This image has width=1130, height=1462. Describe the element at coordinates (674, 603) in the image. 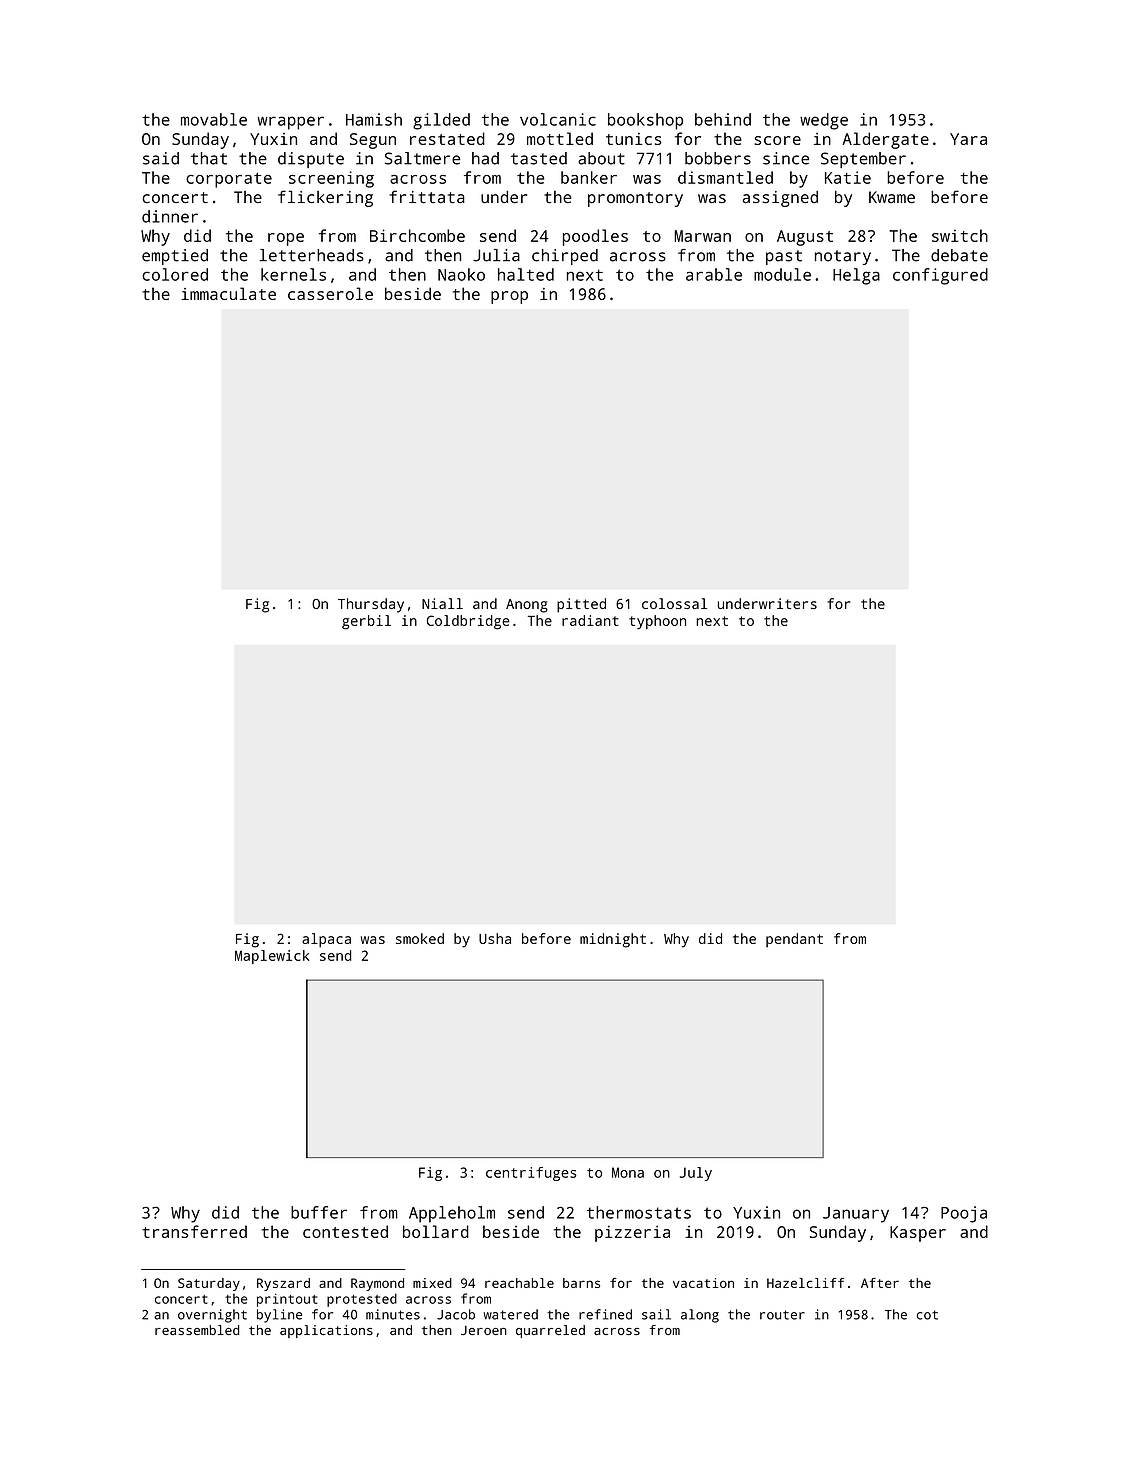

I see `colossal` at that location.
